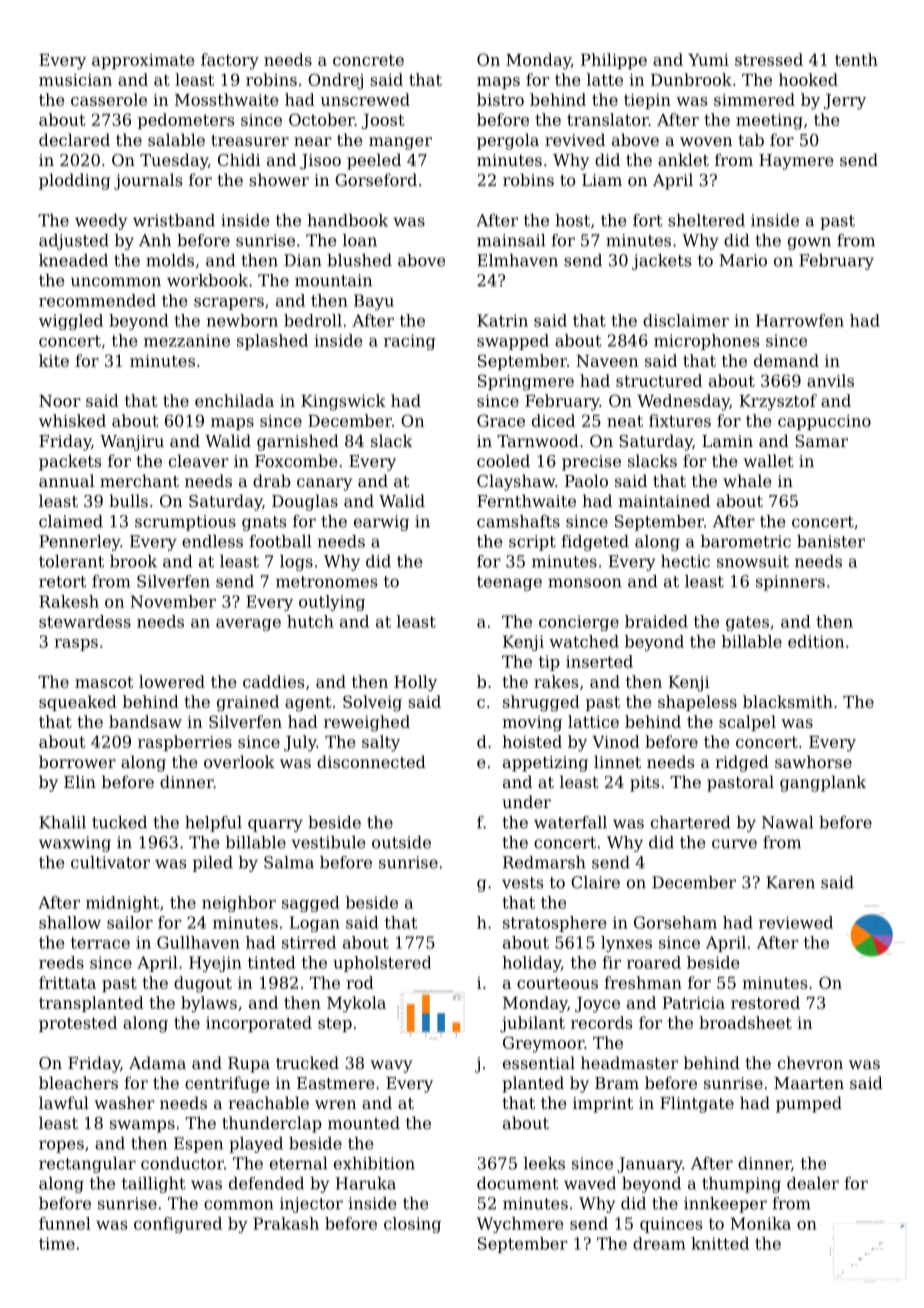  Describe the element at coordinates (500, 99) in the document. I see `bistro` at that location.
